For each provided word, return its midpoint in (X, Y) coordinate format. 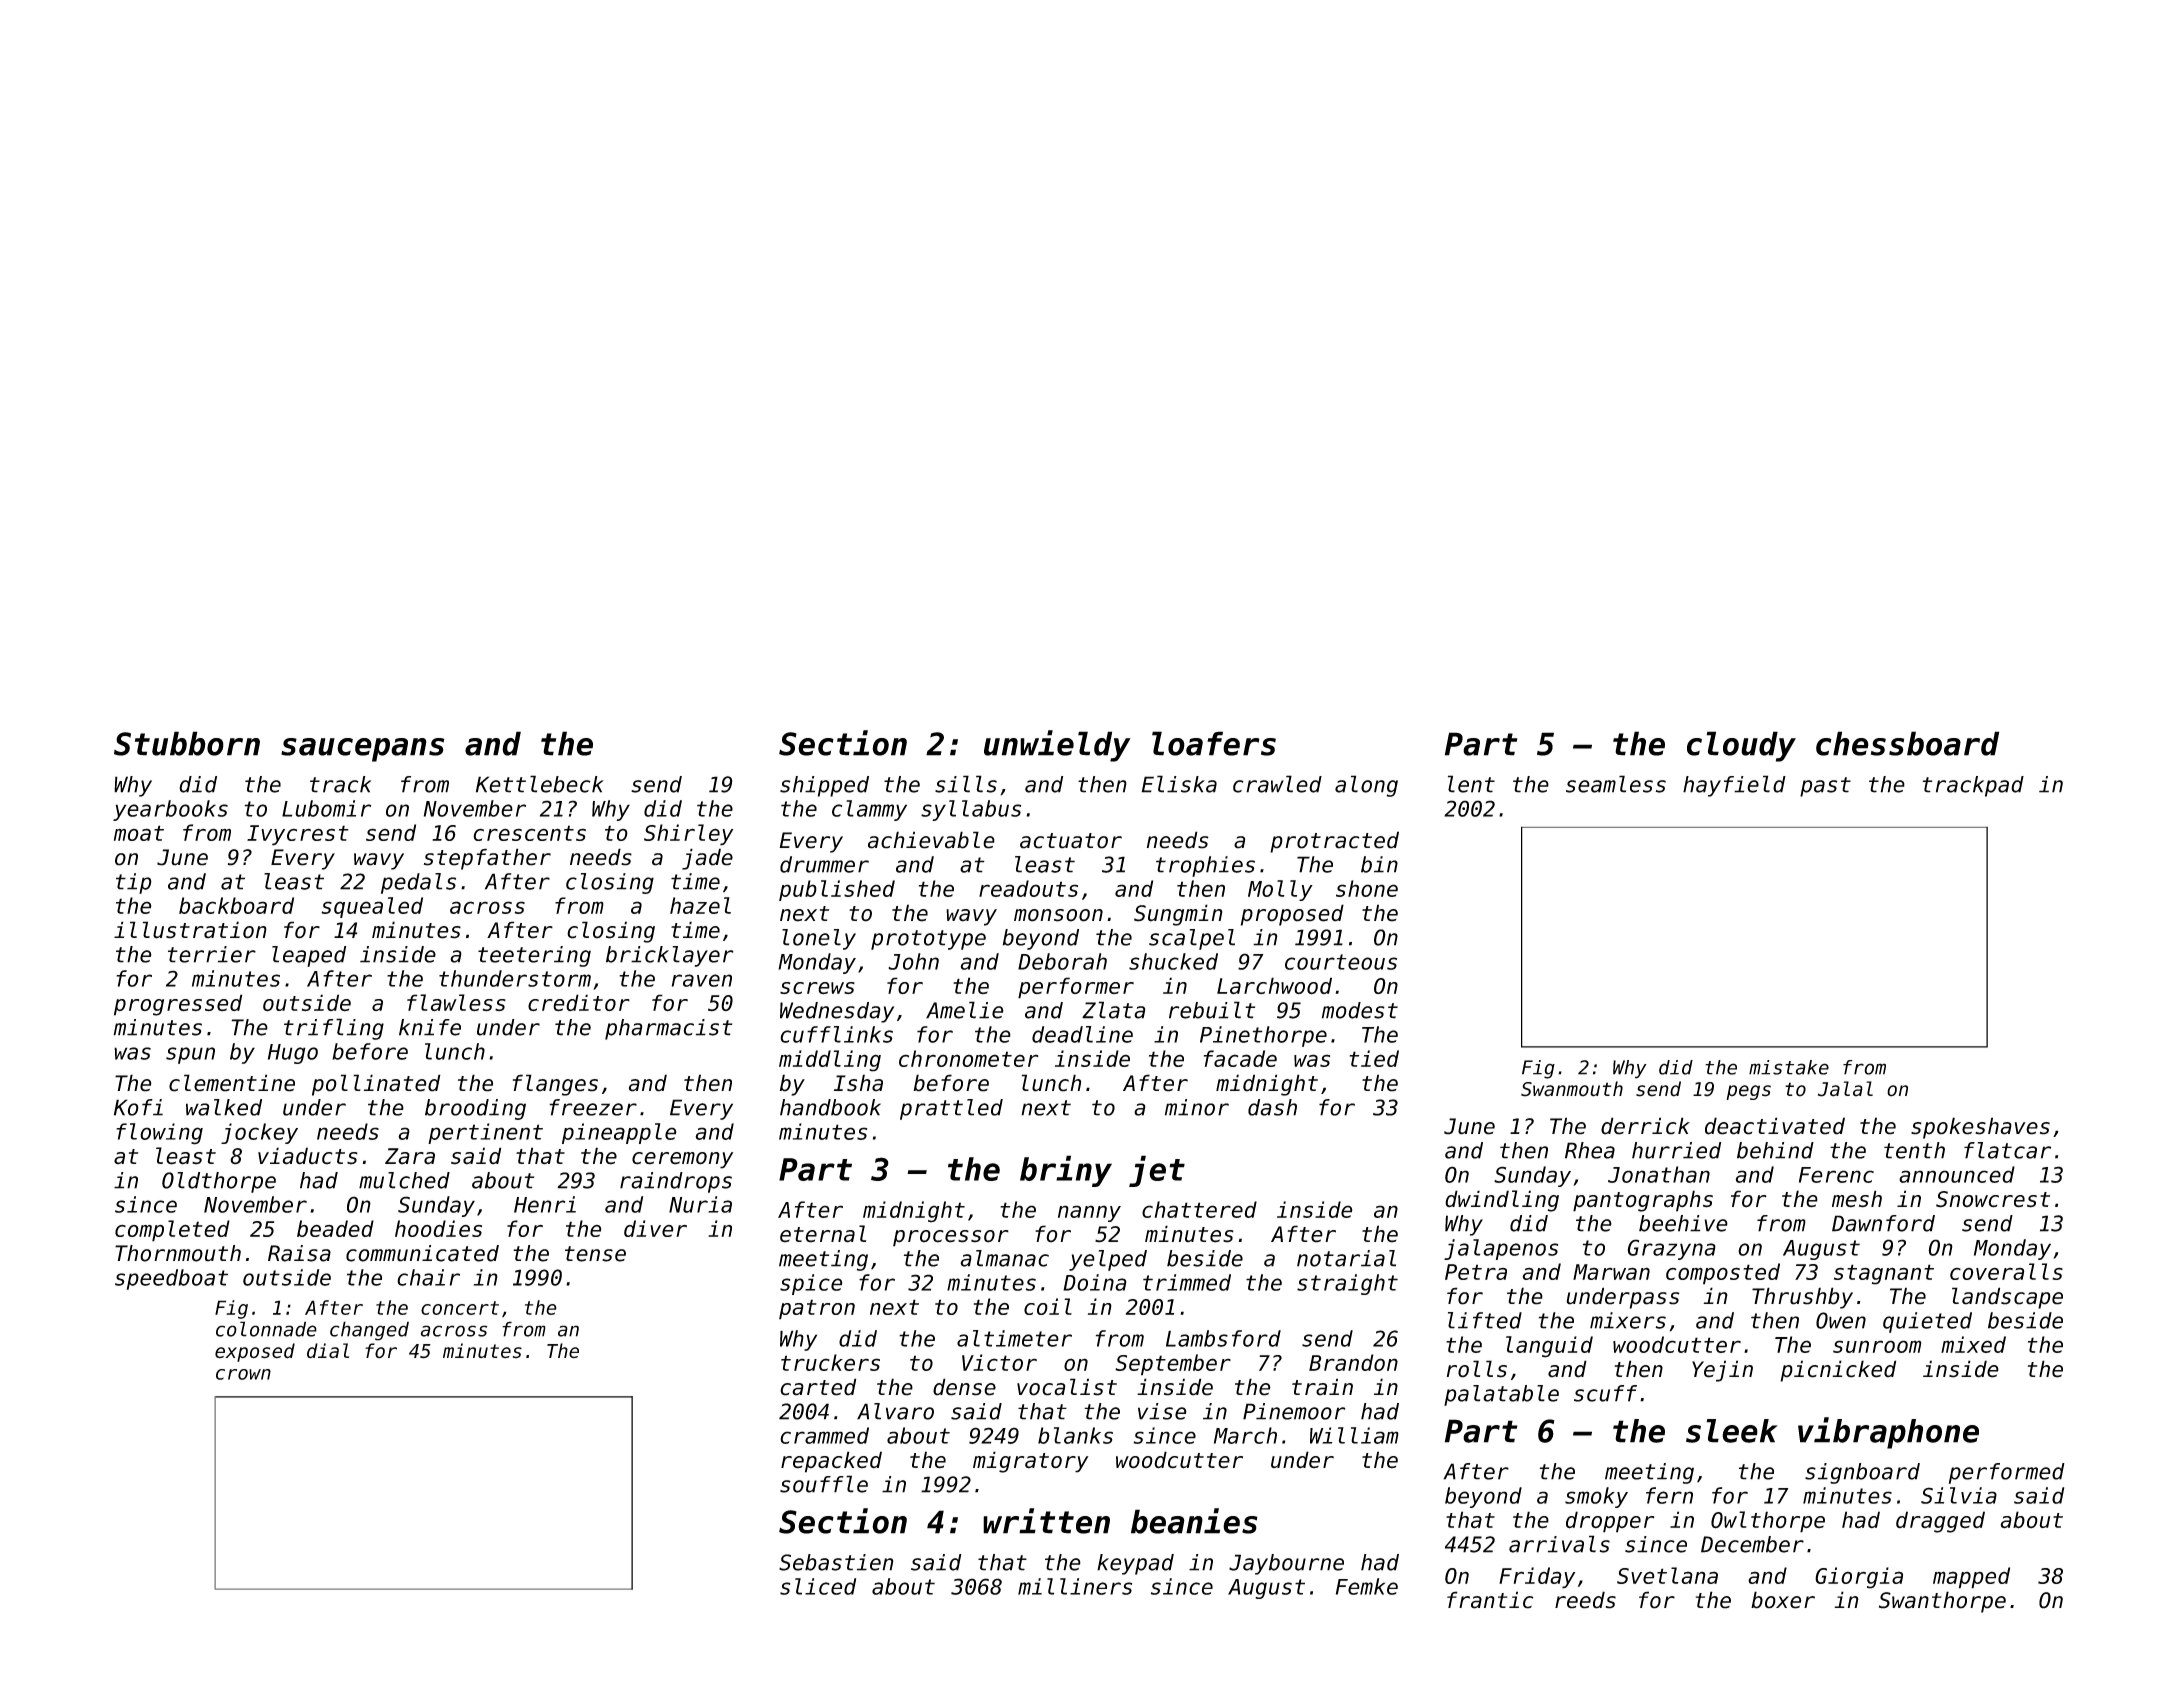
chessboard (1907, 743)
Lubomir (326, 808)
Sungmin (1178, 915)
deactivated (1775, 1126)
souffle (824, 1484)
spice (811, 1284)
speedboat (171, 1279)
